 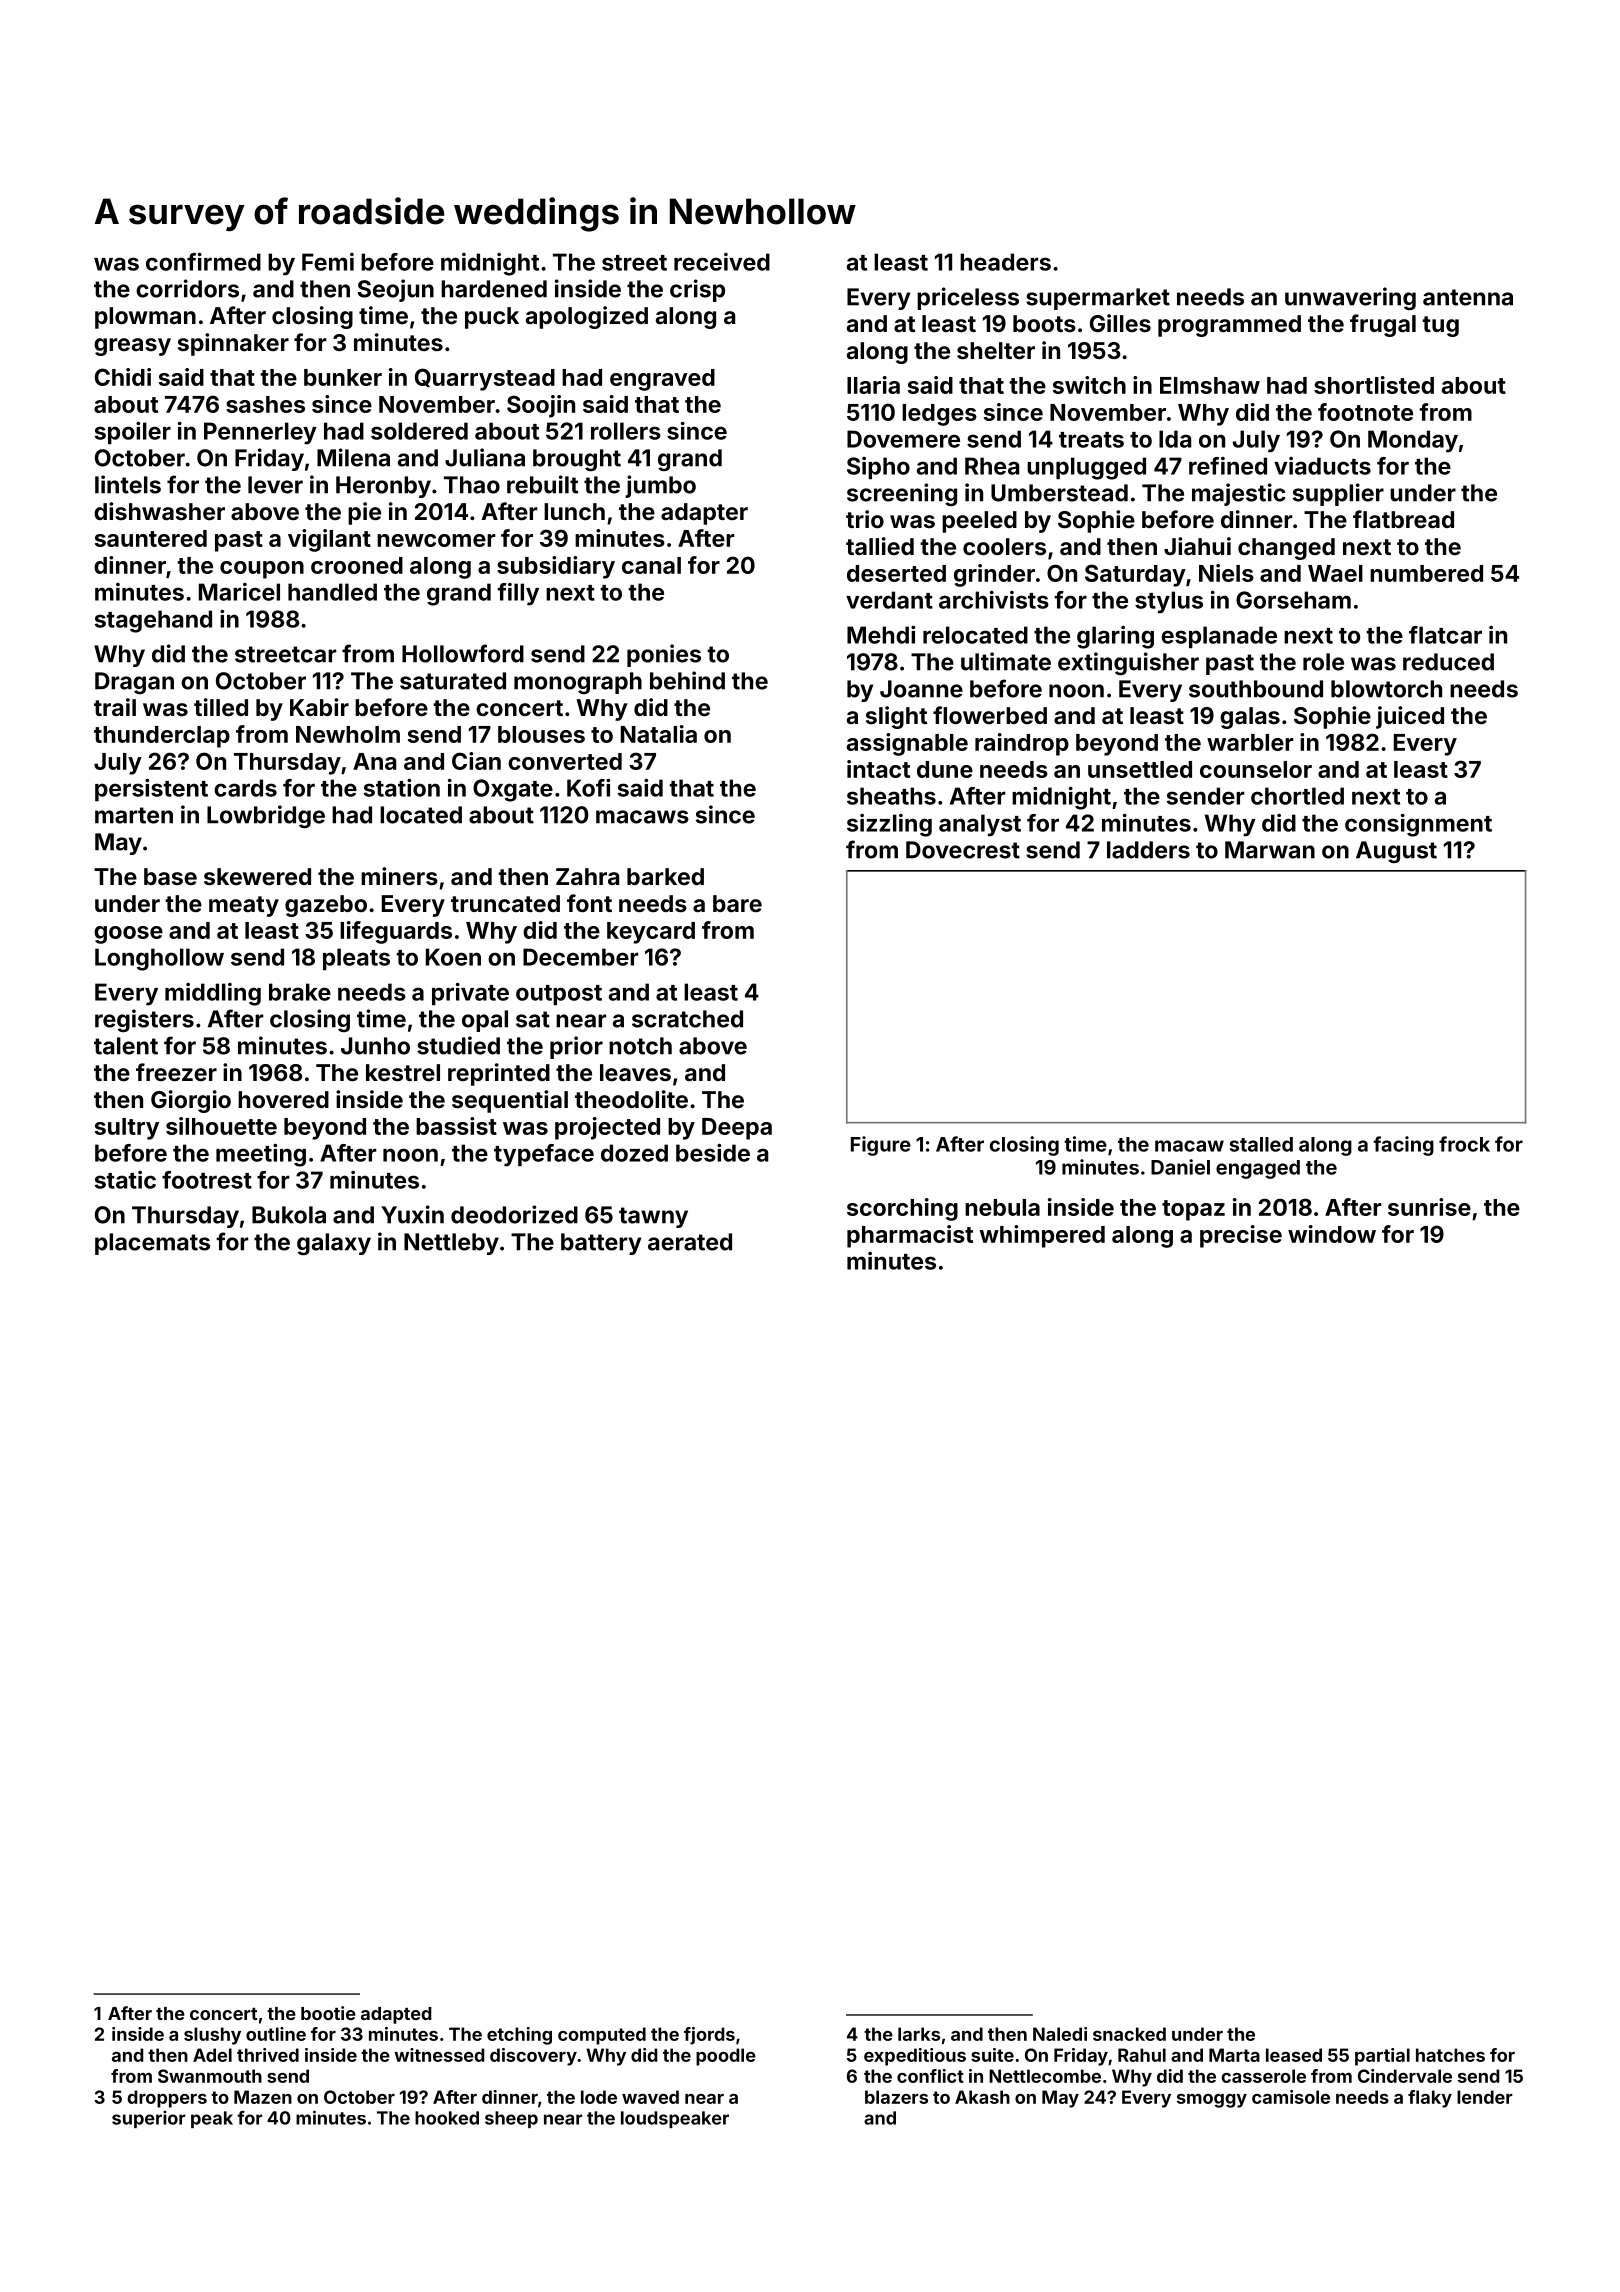 What do you see at coordinates (709, 2036) in the screenshot?
I see `fjords` at bounding box center [709, 2036].
